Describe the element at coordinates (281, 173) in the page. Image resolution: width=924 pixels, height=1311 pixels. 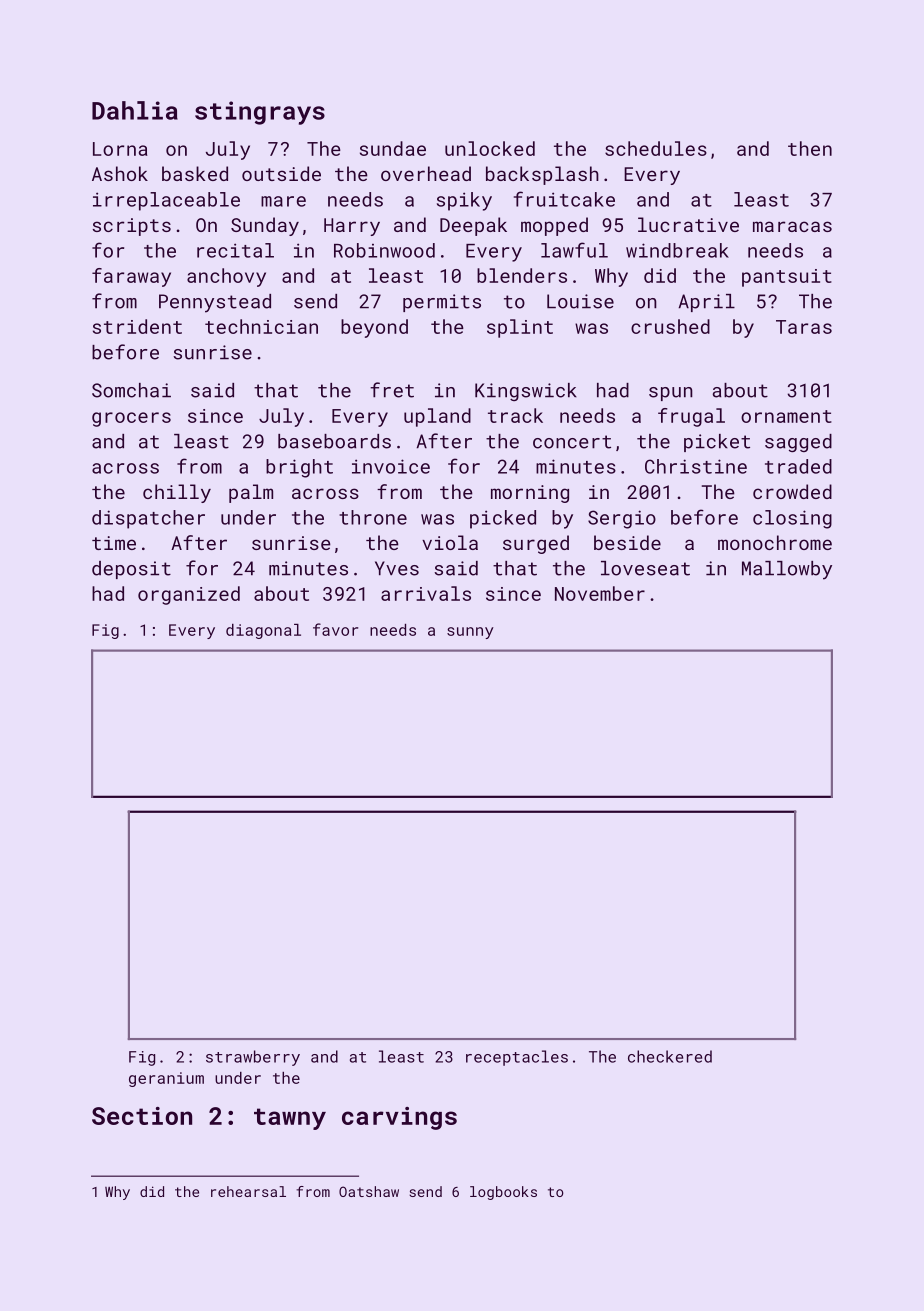
I see `outside` at that location.
